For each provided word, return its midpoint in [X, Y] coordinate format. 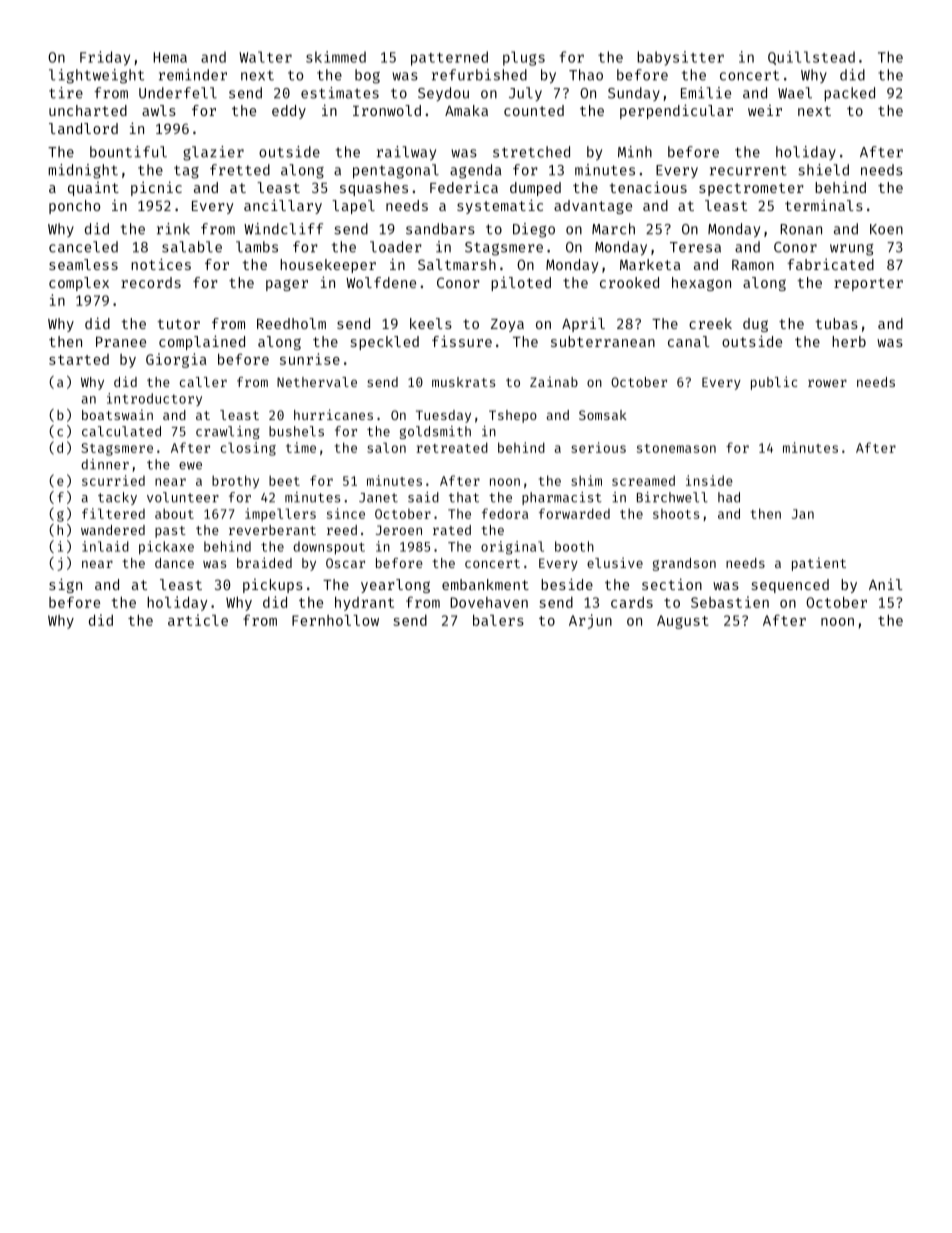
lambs [257, 247]
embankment [485, 584]
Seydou [443, 94]
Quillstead [811, 58]
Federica [464, 187]
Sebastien [730, 602]
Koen [886, 229]
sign [65, 585]
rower [827, 383]
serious [598, 447]
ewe [190, 466]
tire [66, 93]
